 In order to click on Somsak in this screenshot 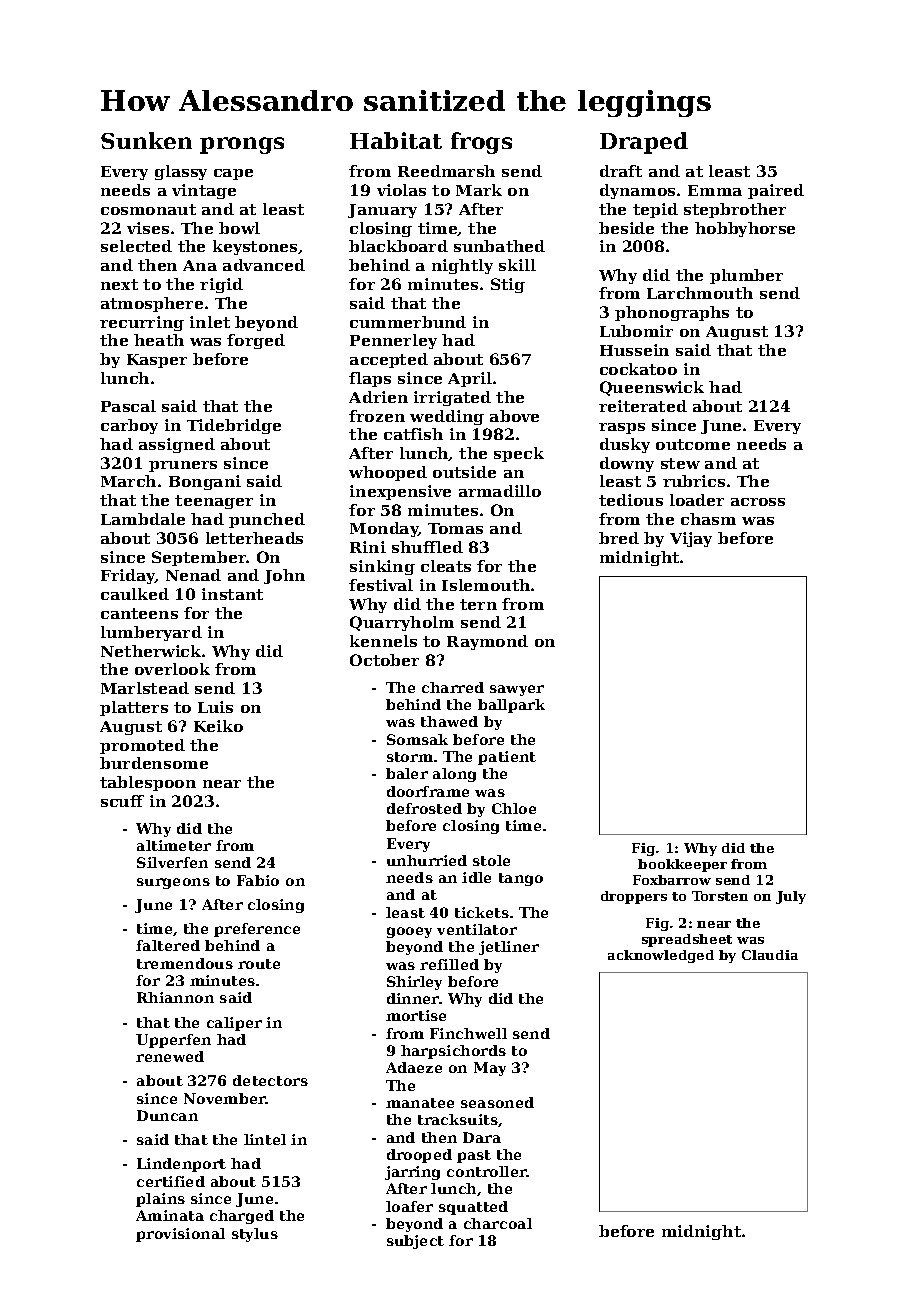, I will do `click(417, 739)`.
